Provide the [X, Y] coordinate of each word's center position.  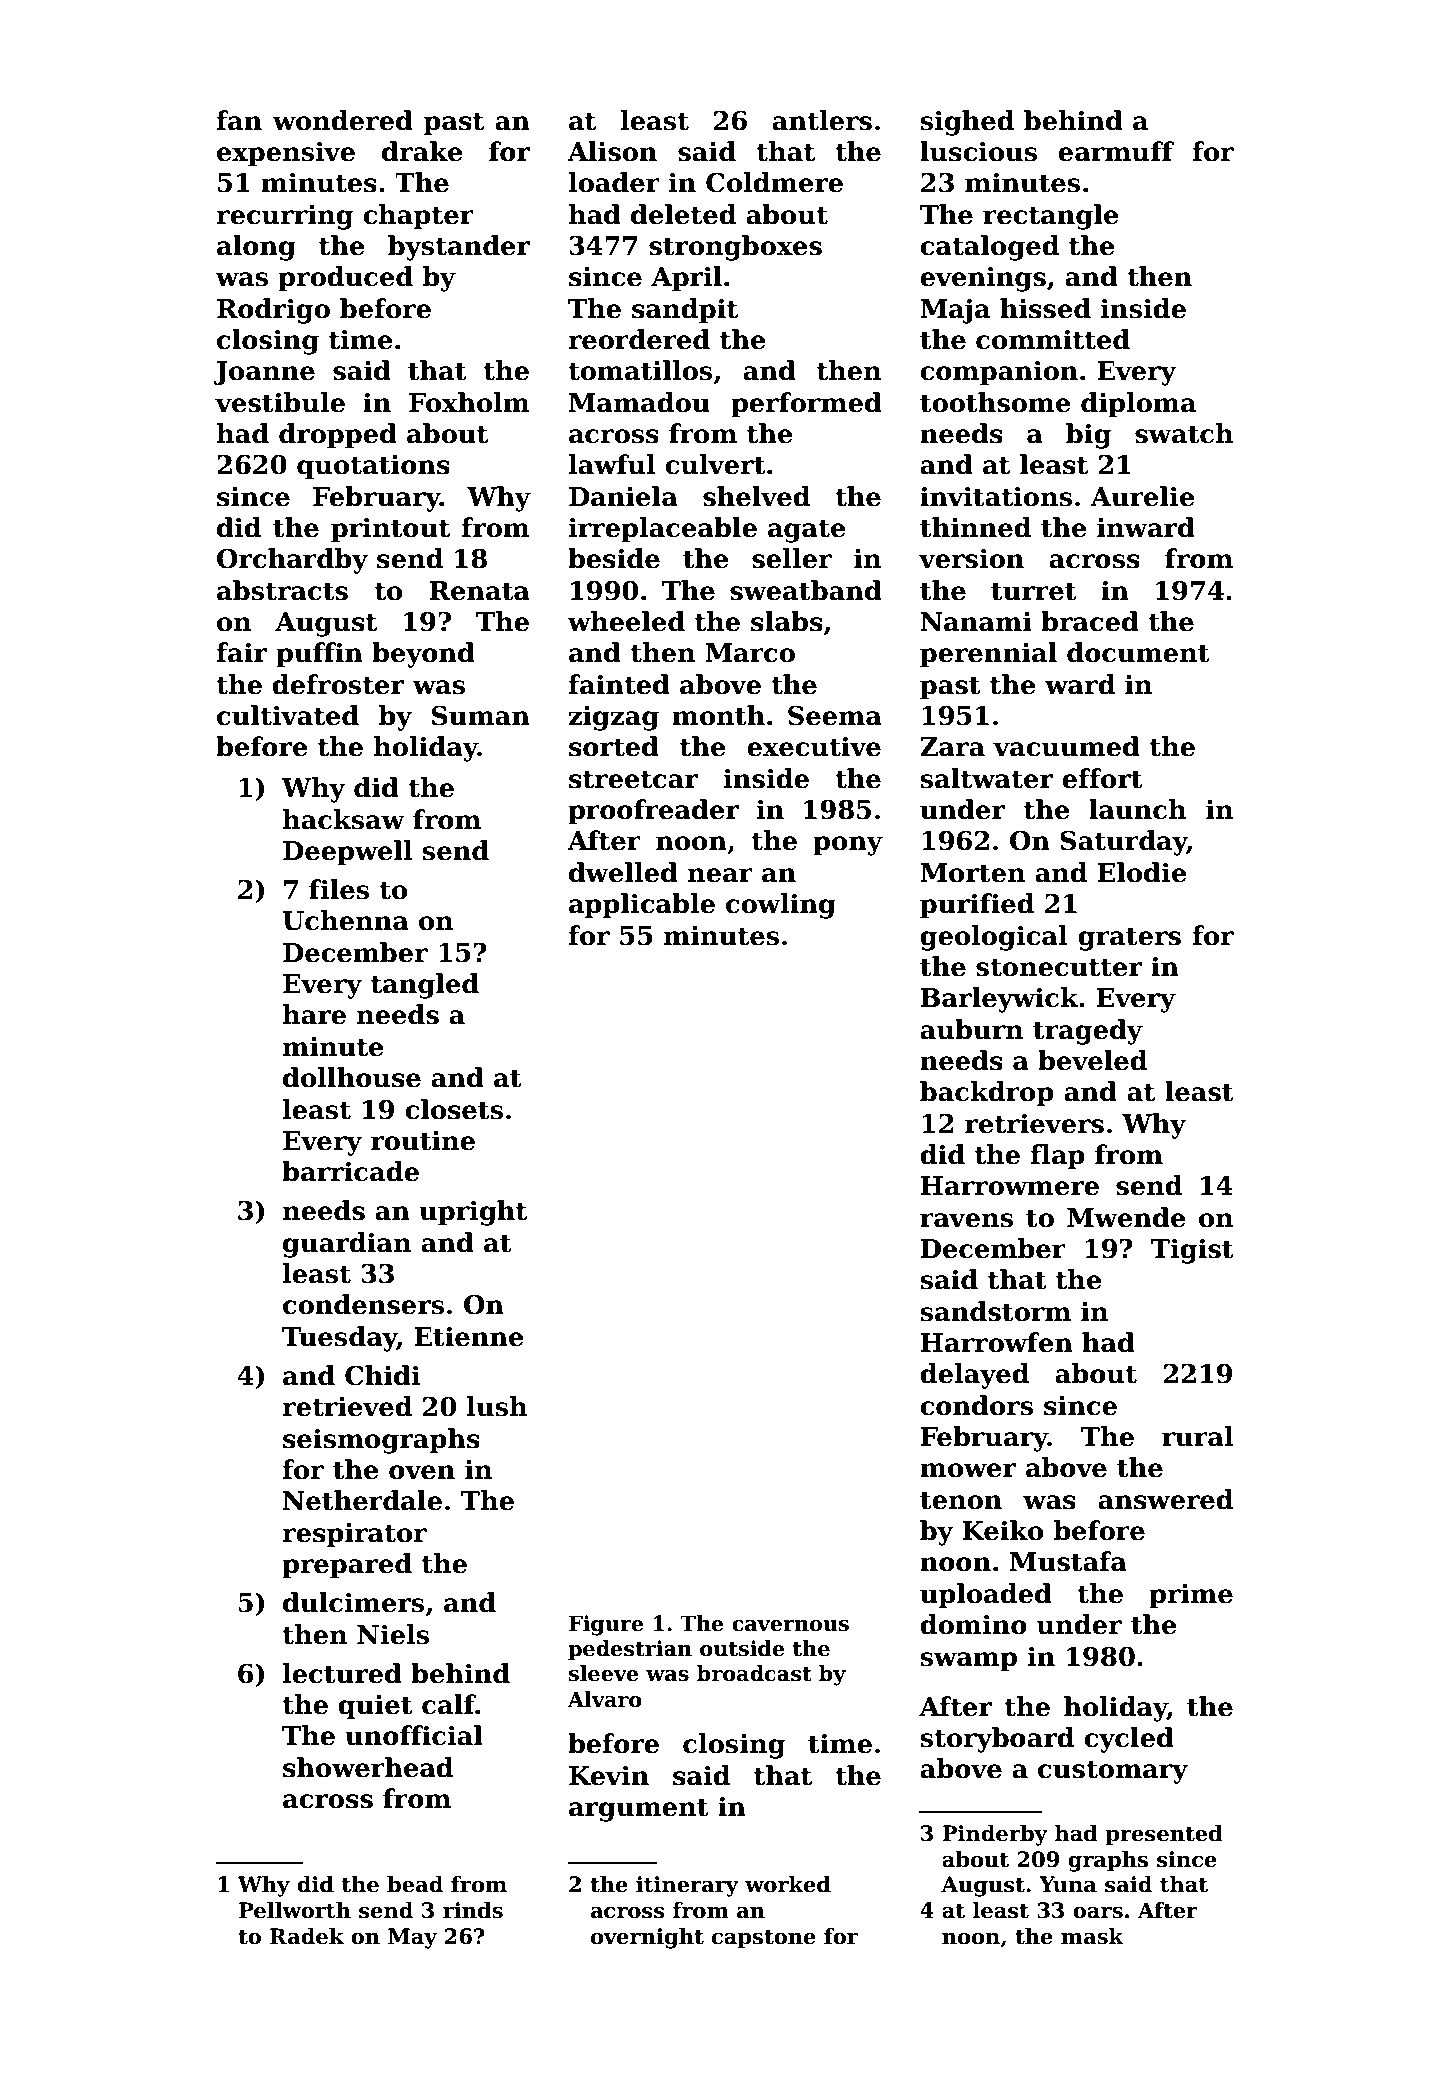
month [718, 715]
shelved [756, 496]
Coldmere [774, 182]
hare [314, 1014]
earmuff [1116, 151]
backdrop [987, 1094]
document [1138, 652]
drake [422, 151]
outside [742, 1648]
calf [449, 1704]
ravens [966, 1220]
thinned [975, 527]
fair [241, 652]
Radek [307, 1936]
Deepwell [347, 853]
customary [1113, 1772]
